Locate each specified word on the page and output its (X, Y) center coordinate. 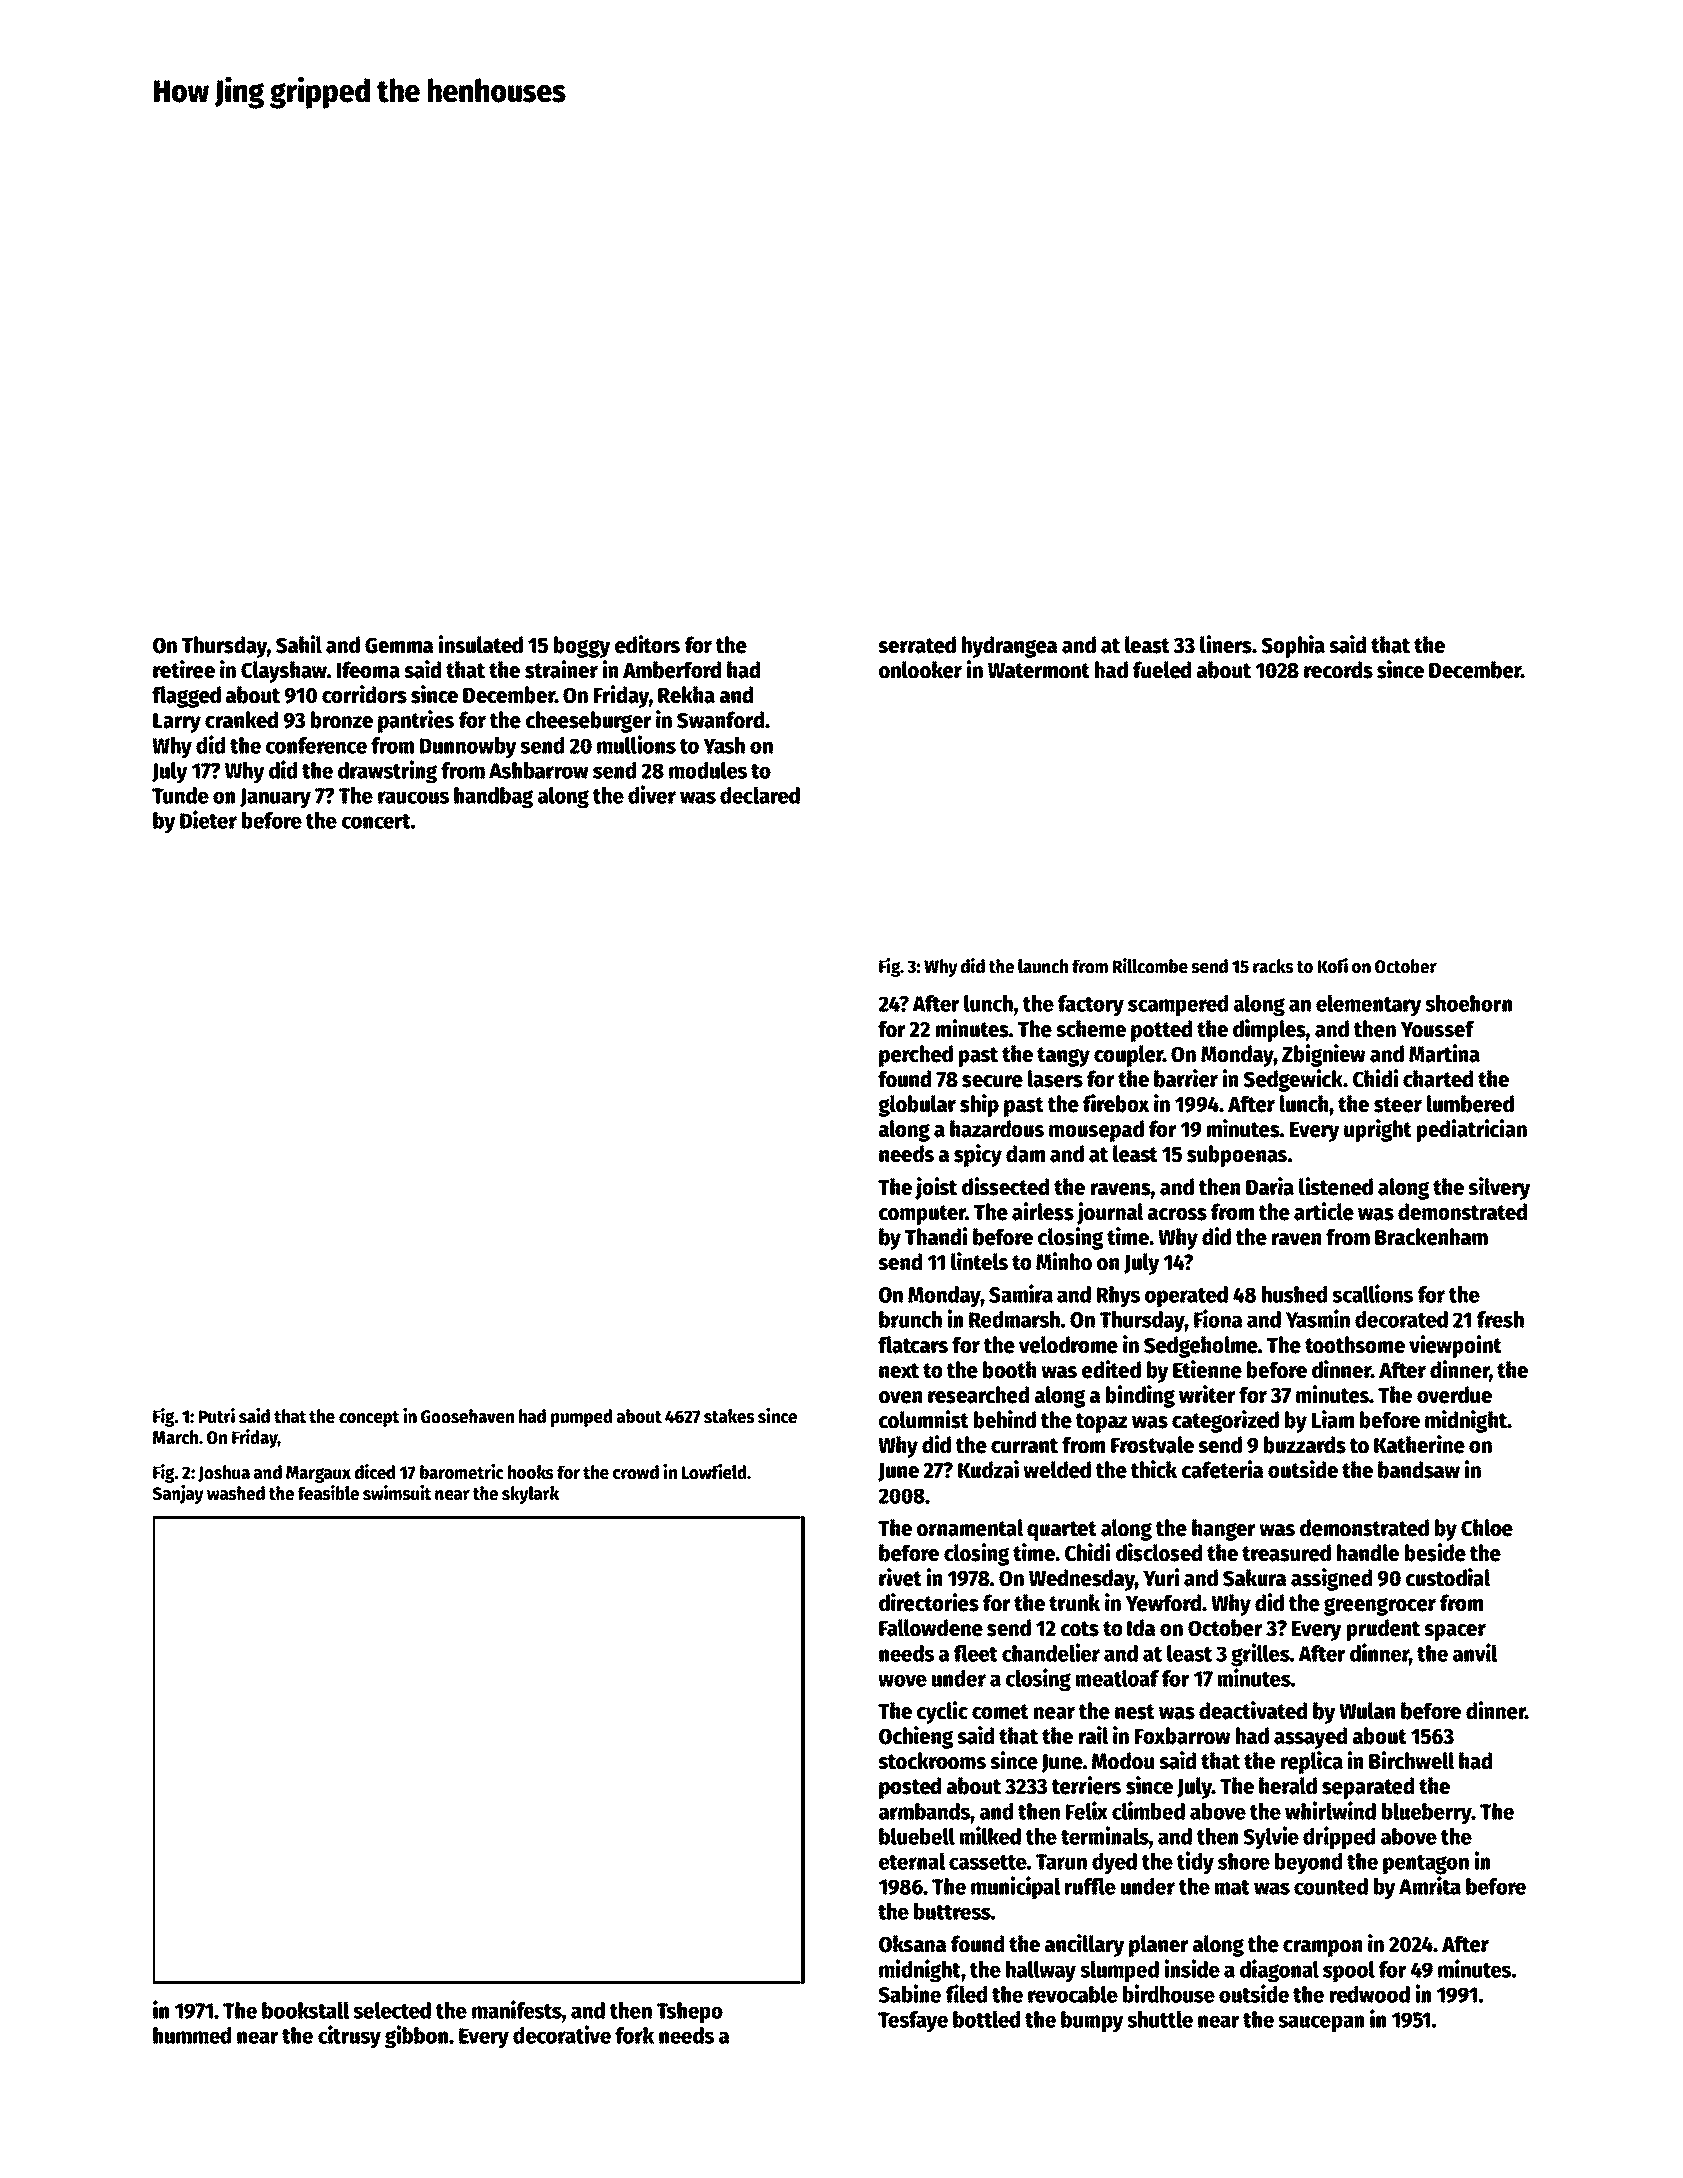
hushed (1294, 1294)
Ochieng (916, 1737)
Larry (177, 723)
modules (708, 770)
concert (376, 821)
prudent (1383, 1630)
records (1338, 670)
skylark (530, 1495)
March (175, 1437)
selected (392, 2010)
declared (760, 795)
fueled (1162, 670)
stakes (729, 1416)
